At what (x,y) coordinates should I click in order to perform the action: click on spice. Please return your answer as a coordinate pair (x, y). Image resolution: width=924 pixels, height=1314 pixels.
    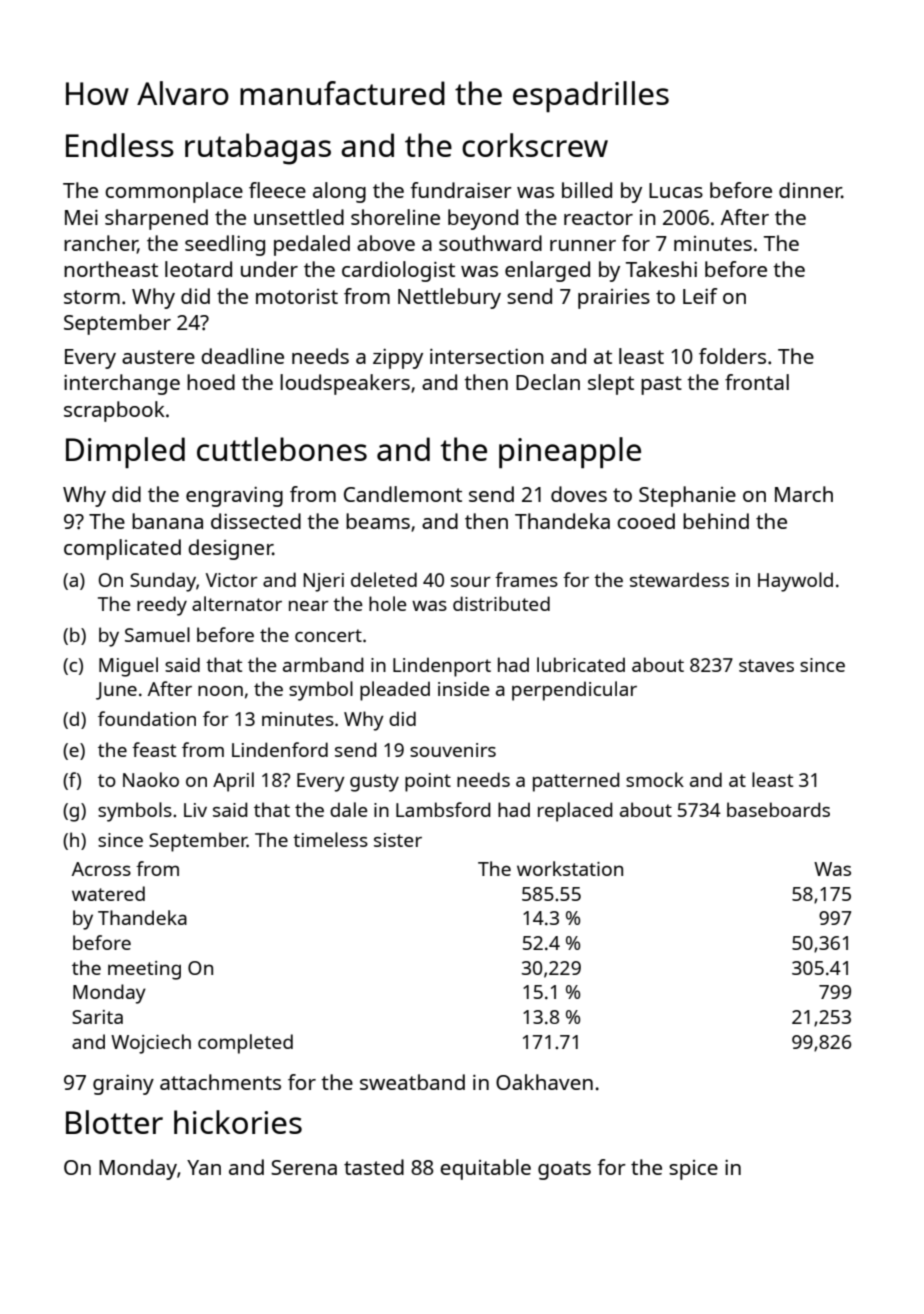
    Looking at the image, I should click on (693, 1170).
